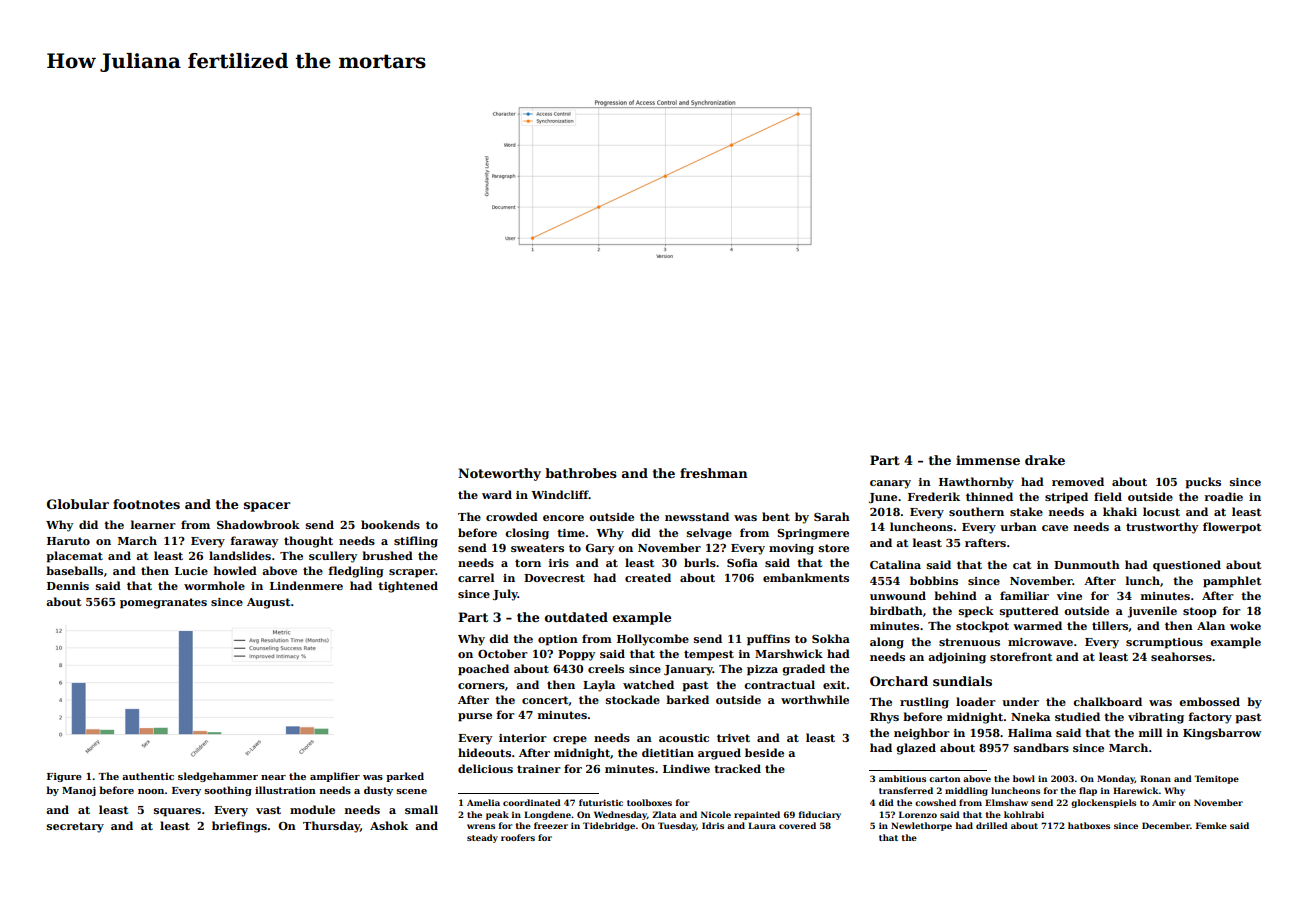 This document has height=924, width=1308. What do you see at coordinates (649, 802) in the document?
I see `toolboxes` at bounding box center [649, 802].
